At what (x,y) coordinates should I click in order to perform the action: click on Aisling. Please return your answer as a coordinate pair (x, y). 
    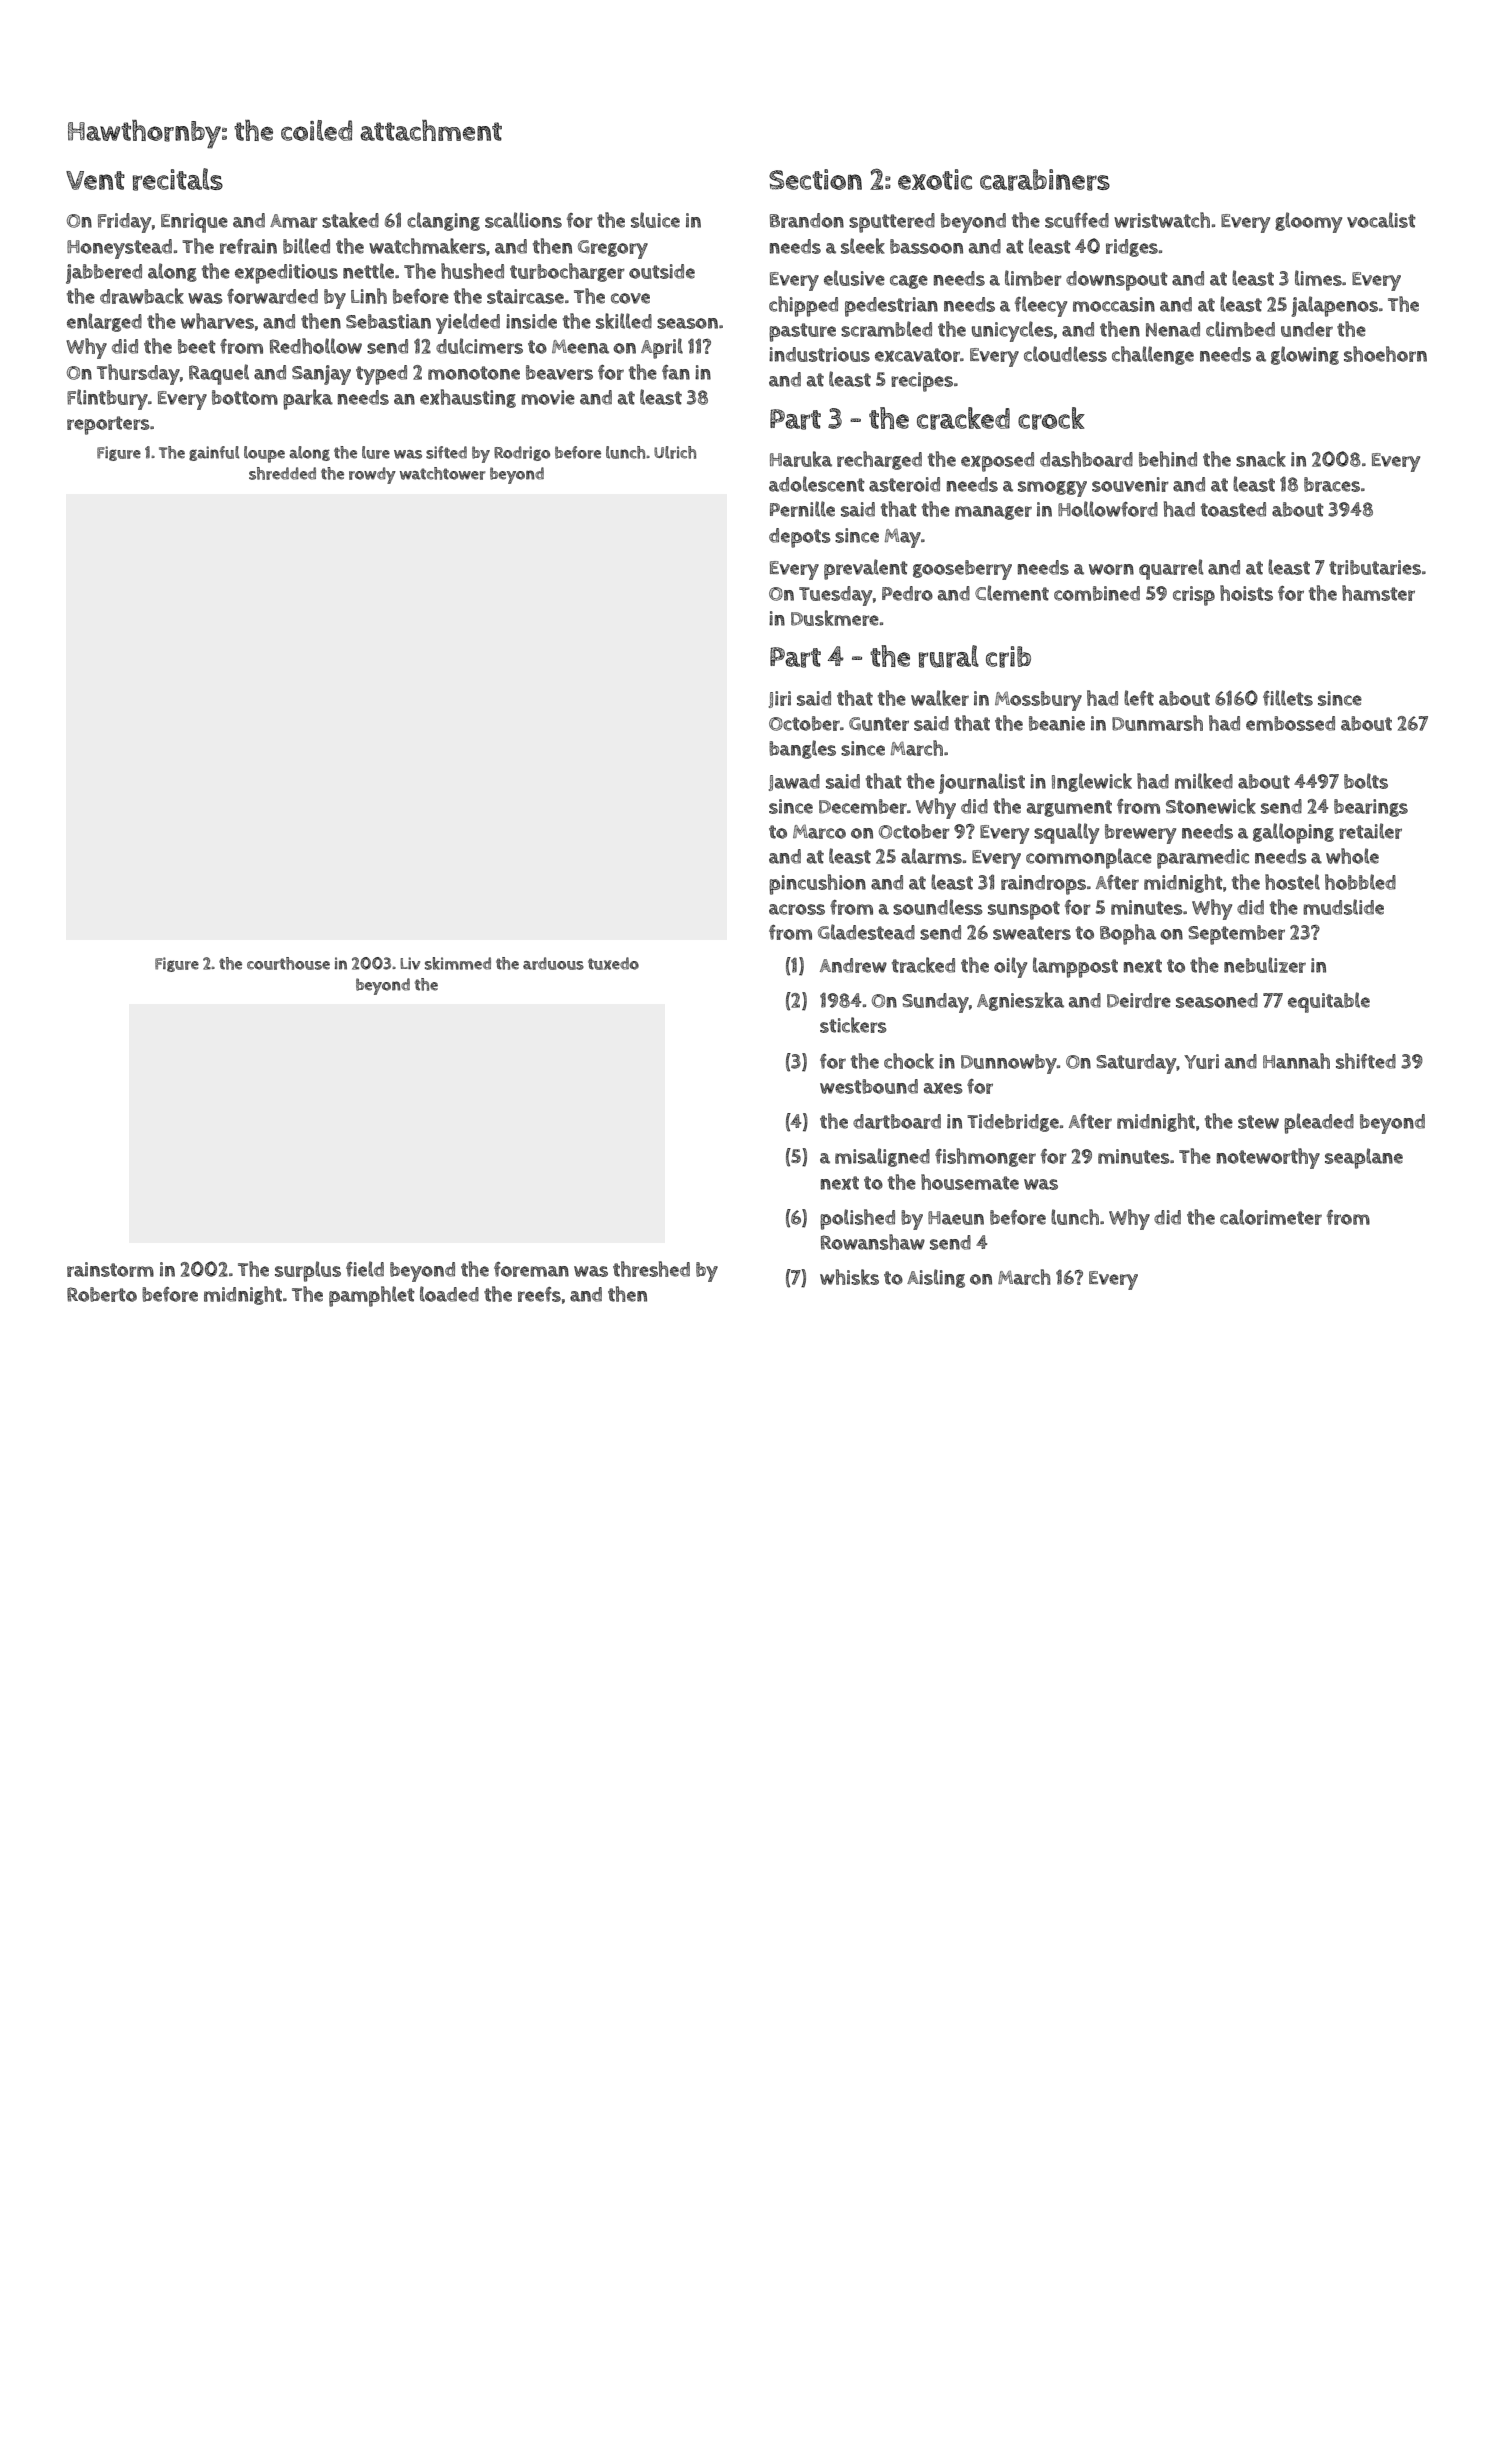
    Looking at the image, I should click on (936, 1278).
